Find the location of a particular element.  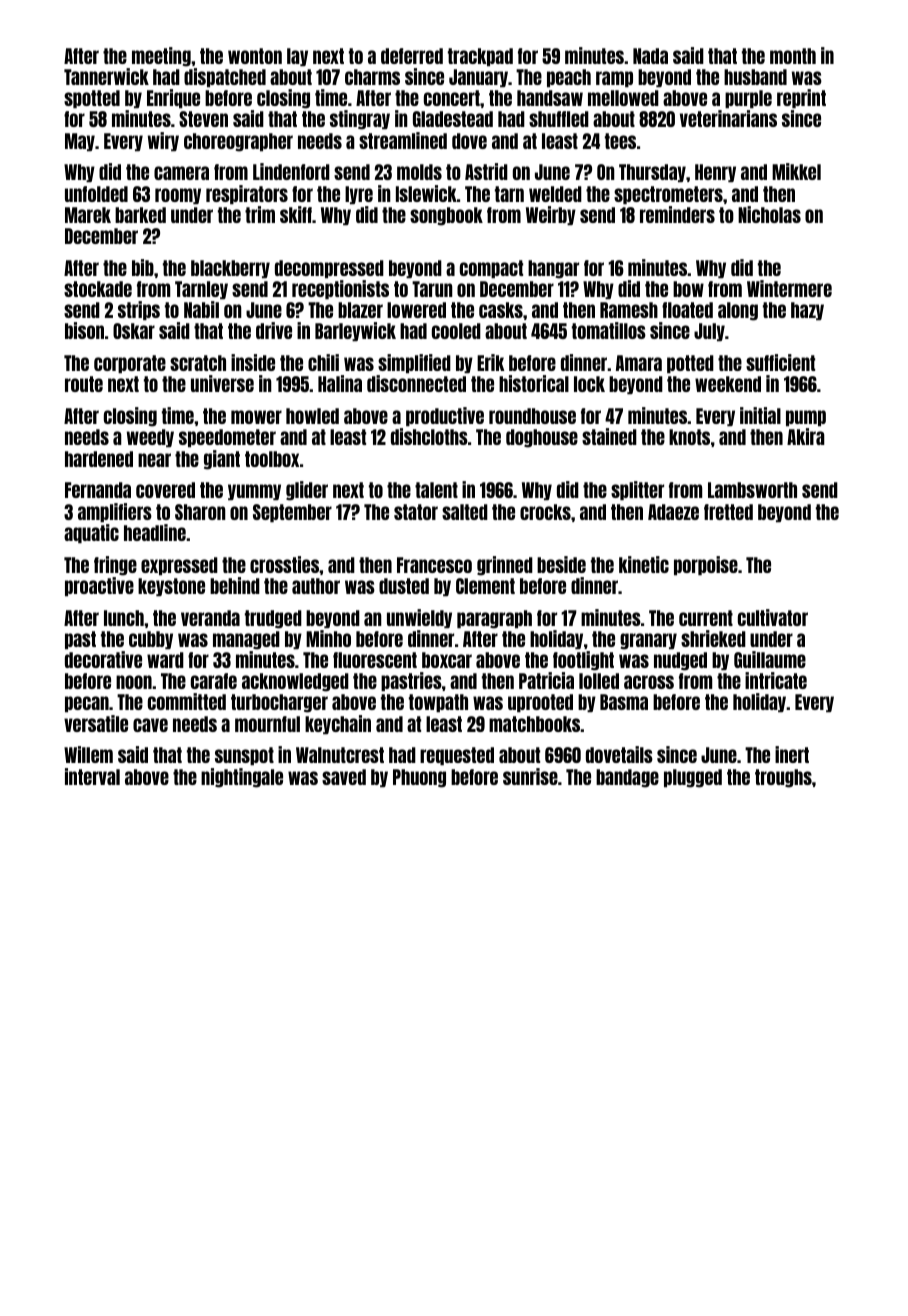

Tannerwick is located at coordinates (106, 76).
